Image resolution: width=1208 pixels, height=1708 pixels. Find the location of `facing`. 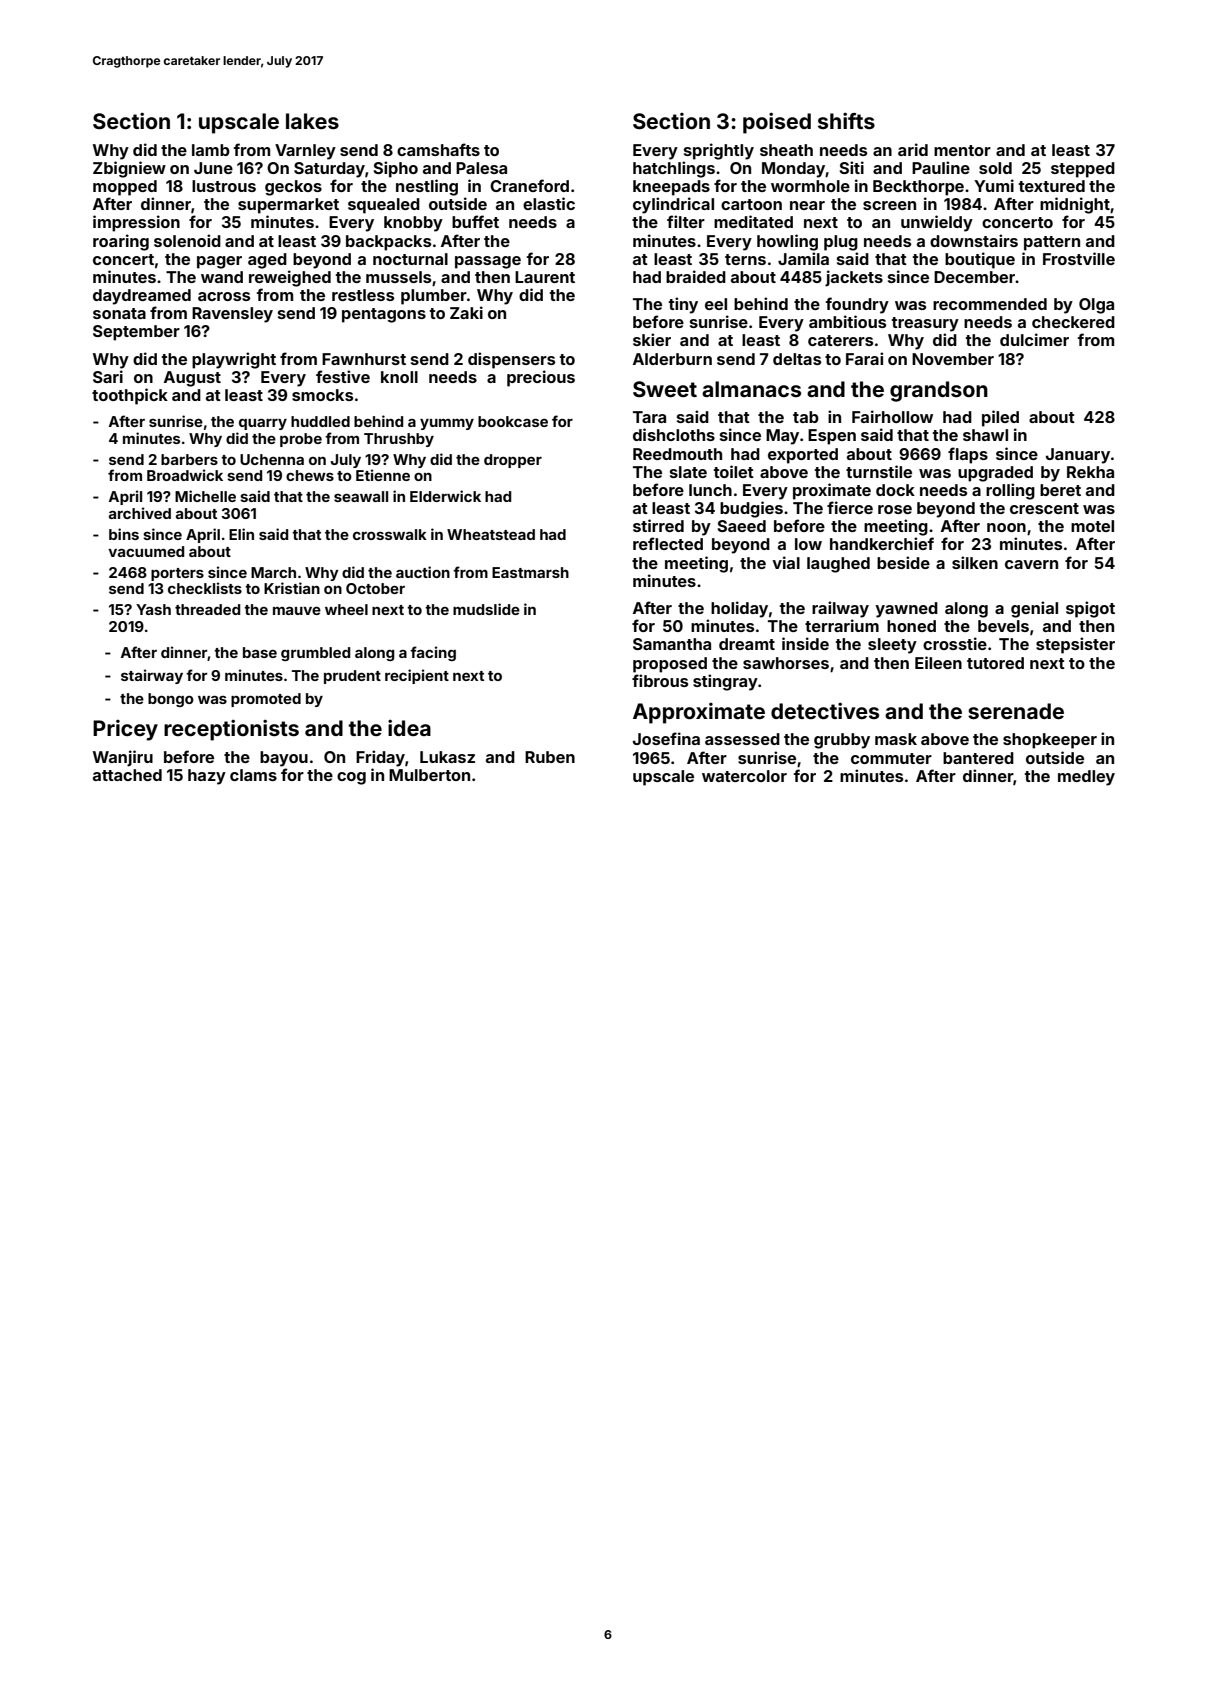

facing is located at coordinates (433, 653).
